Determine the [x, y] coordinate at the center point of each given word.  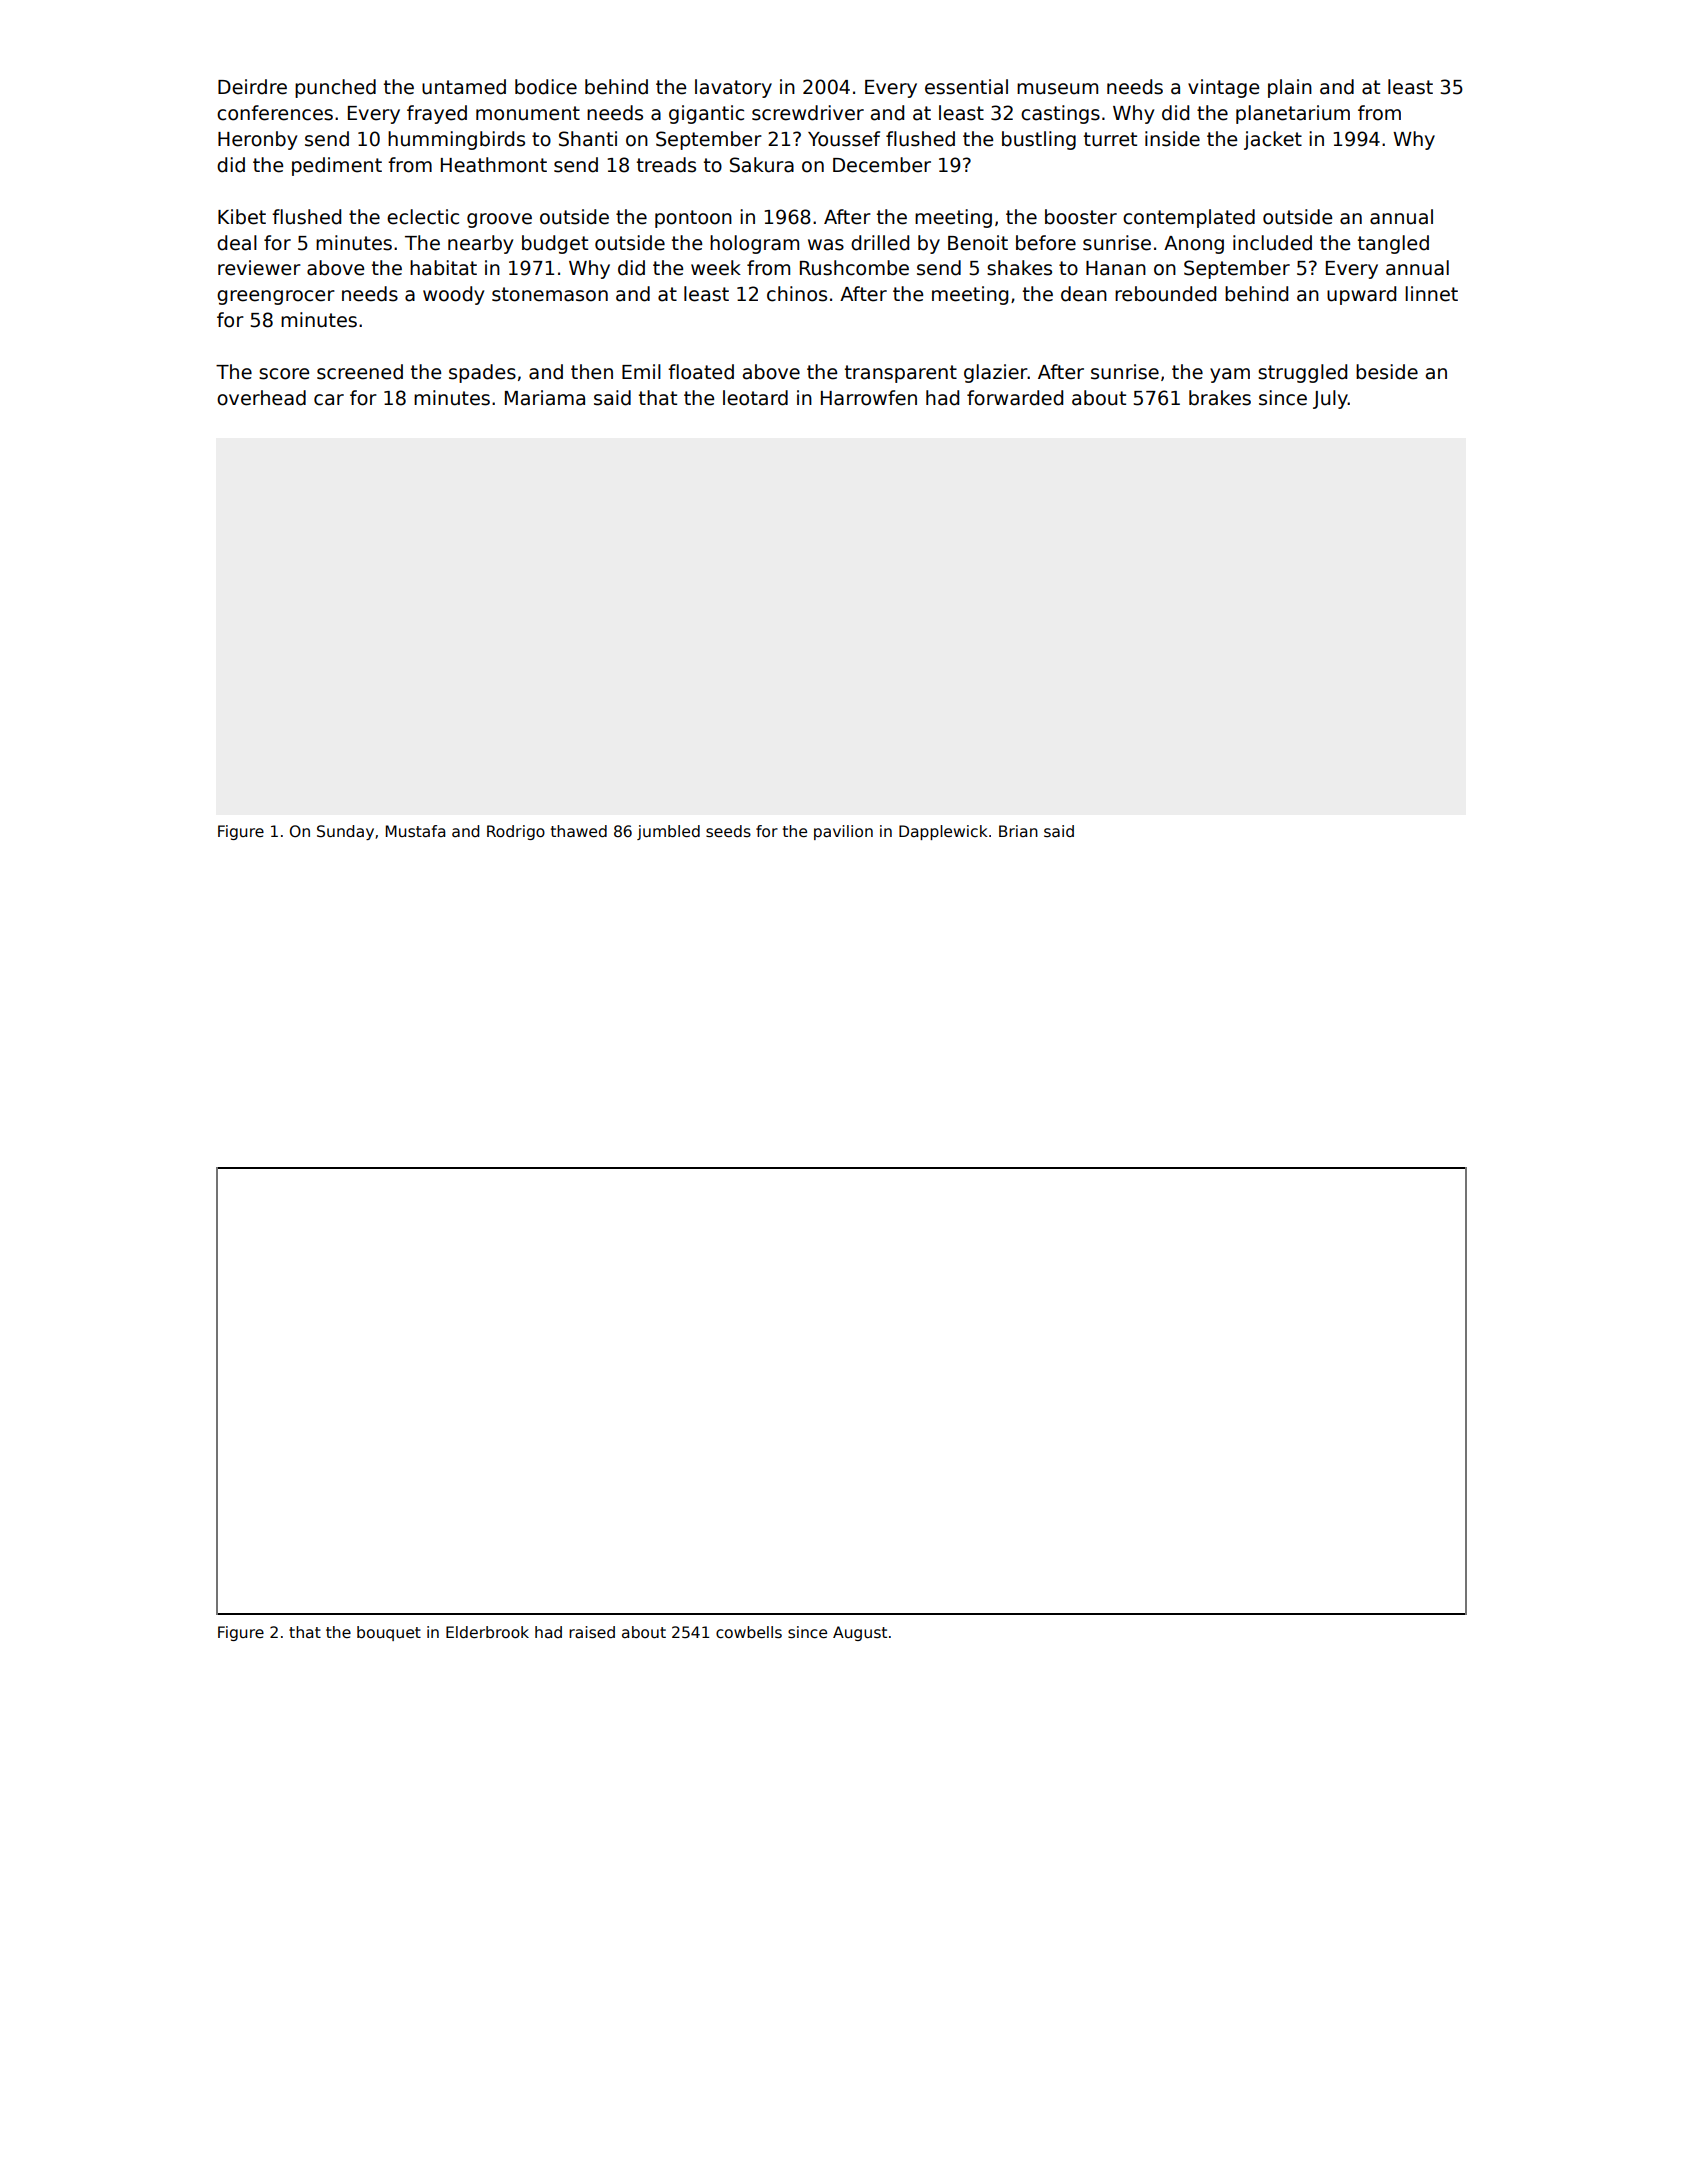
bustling [1039, 140]
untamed [464, 87]
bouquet [389, 1633]
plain [1290, 88]
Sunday [345, 832]
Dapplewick [943, 832]
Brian [1018, 831]
